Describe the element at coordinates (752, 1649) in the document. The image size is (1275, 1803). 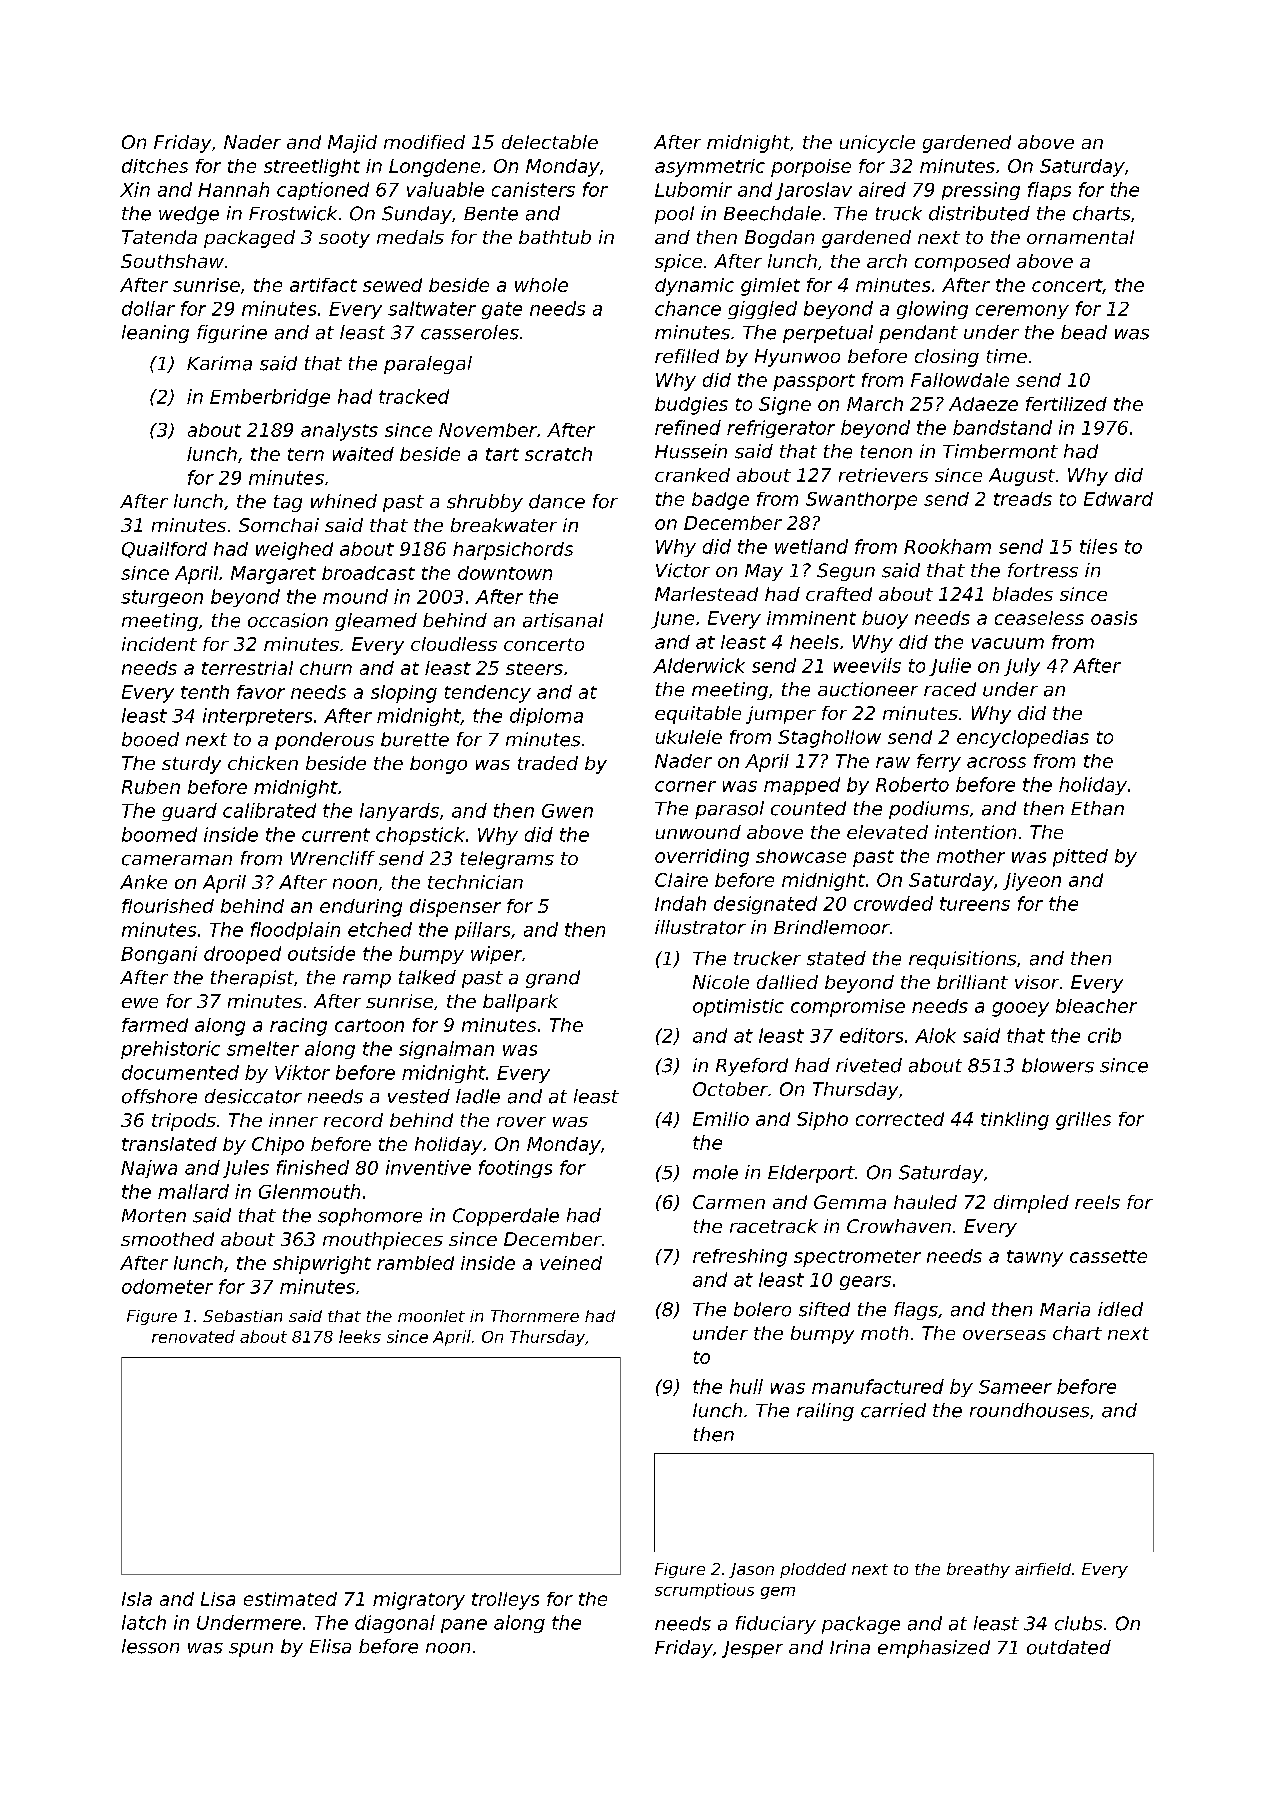
I see `Jesper` at that location.
